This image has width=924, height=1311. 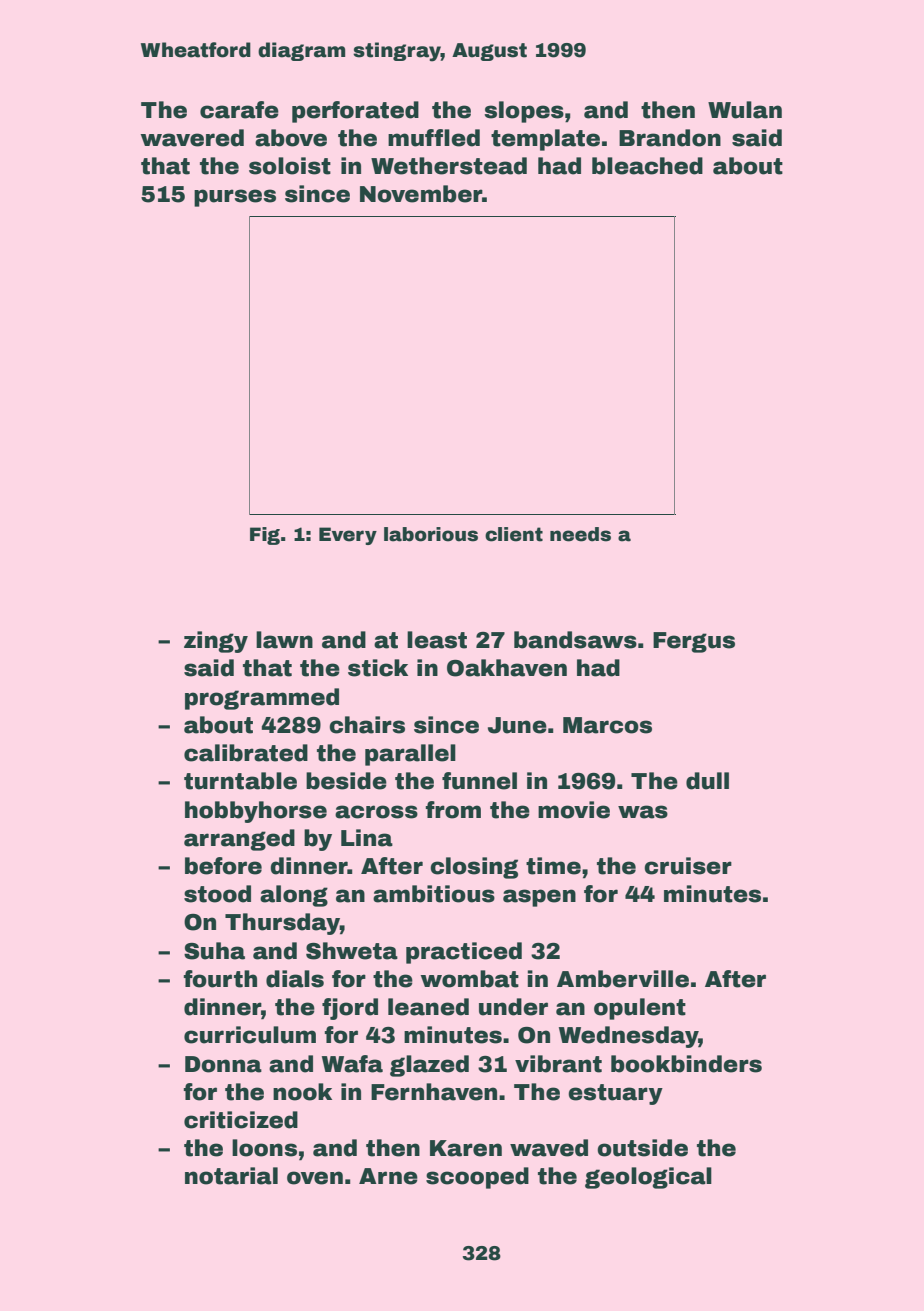 I want to click on criticized, so click(x=241, y=1120).
